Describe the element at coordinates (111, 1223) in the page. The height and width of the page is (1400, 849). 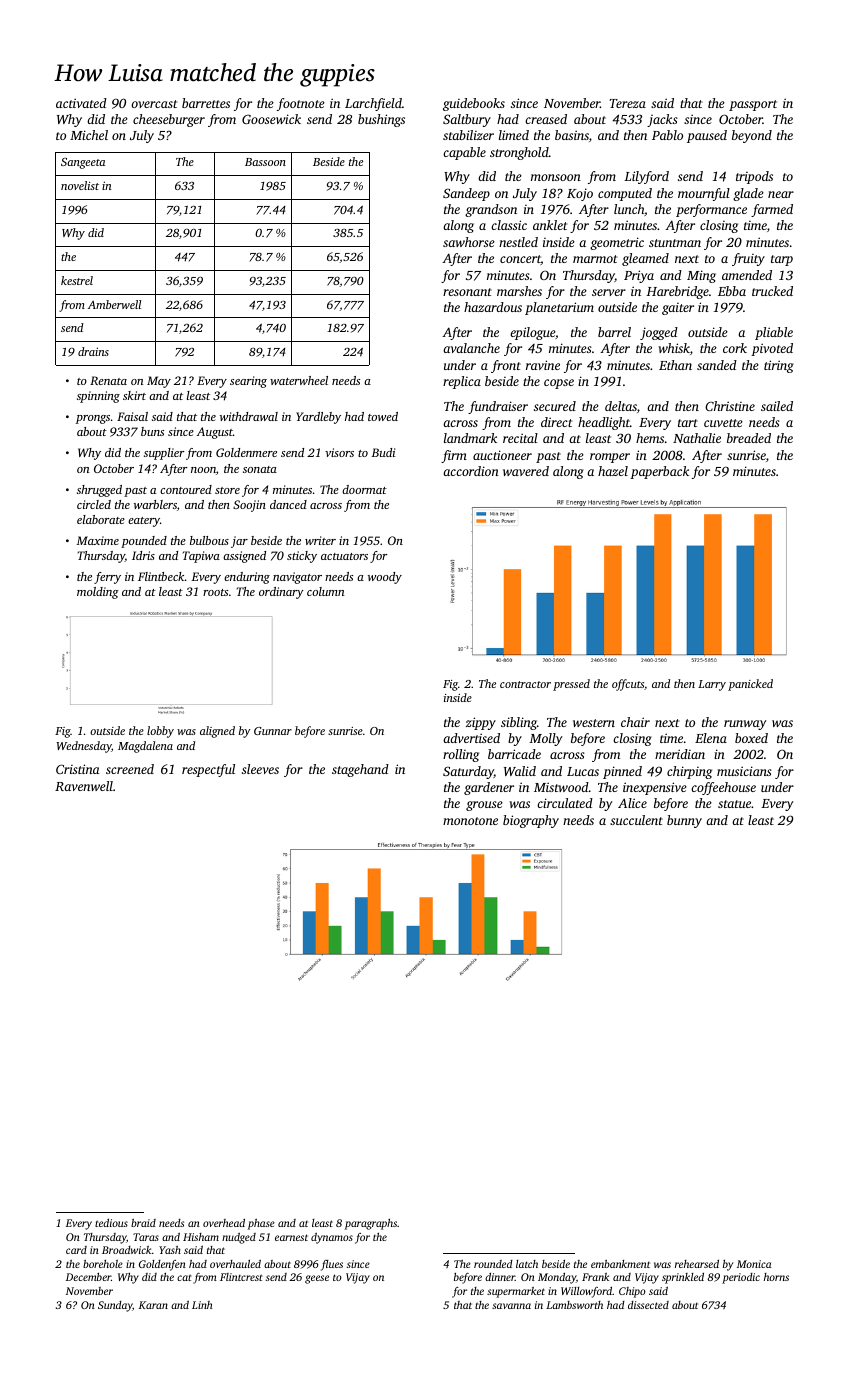
I see `tedious` at that location.
